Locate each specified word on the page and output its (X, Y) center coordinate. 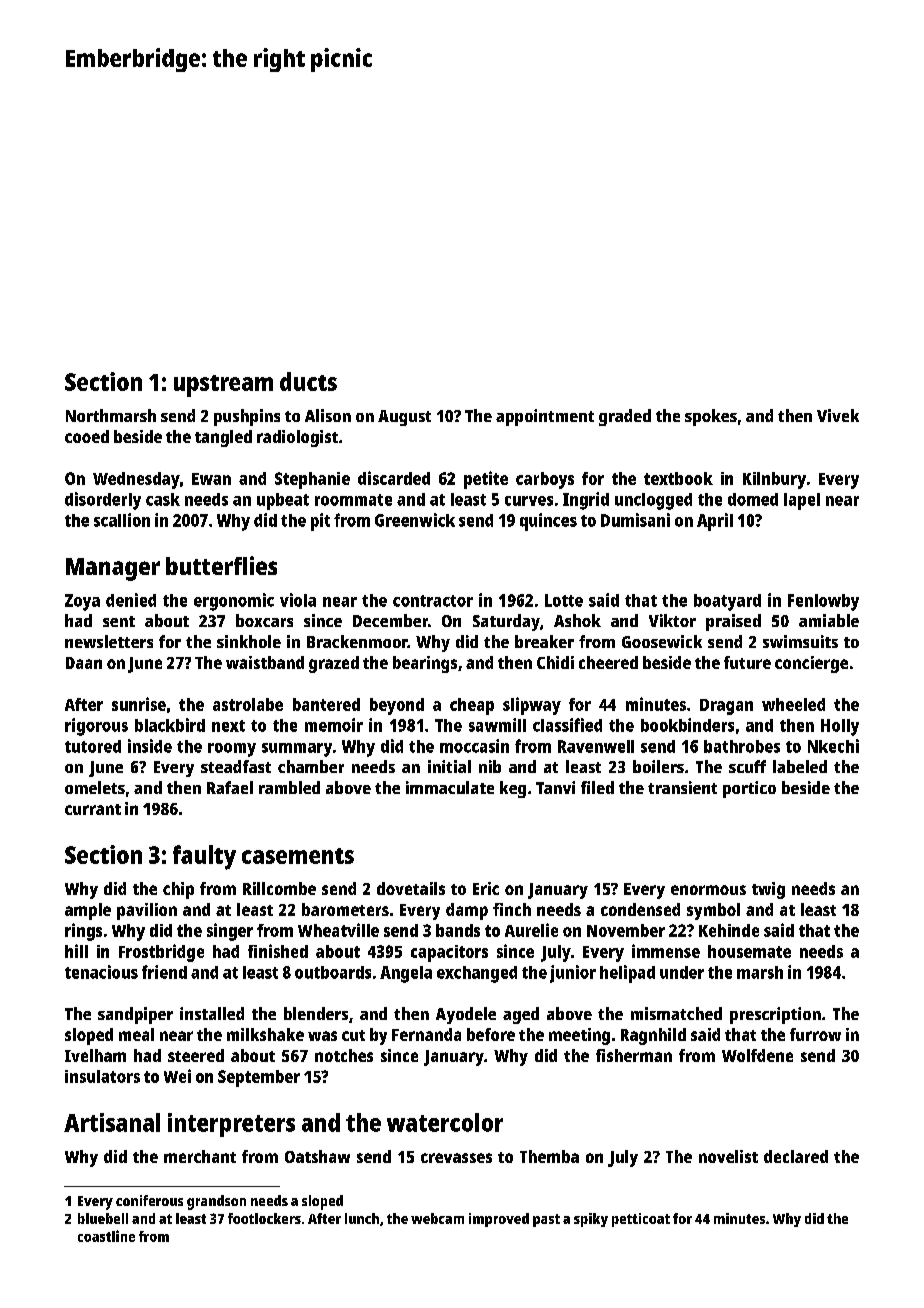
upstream (223, 386)
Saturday (506, 622)
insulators (102, 1076)
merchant (200, 1156)
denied (131, 600)
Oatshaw (317, 1156)
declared (796, 1156)
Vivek (838, 415)
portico (749, 789)
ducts (308, 381)
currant (93, 809)
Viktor (672, 620)
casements (298, 856)
